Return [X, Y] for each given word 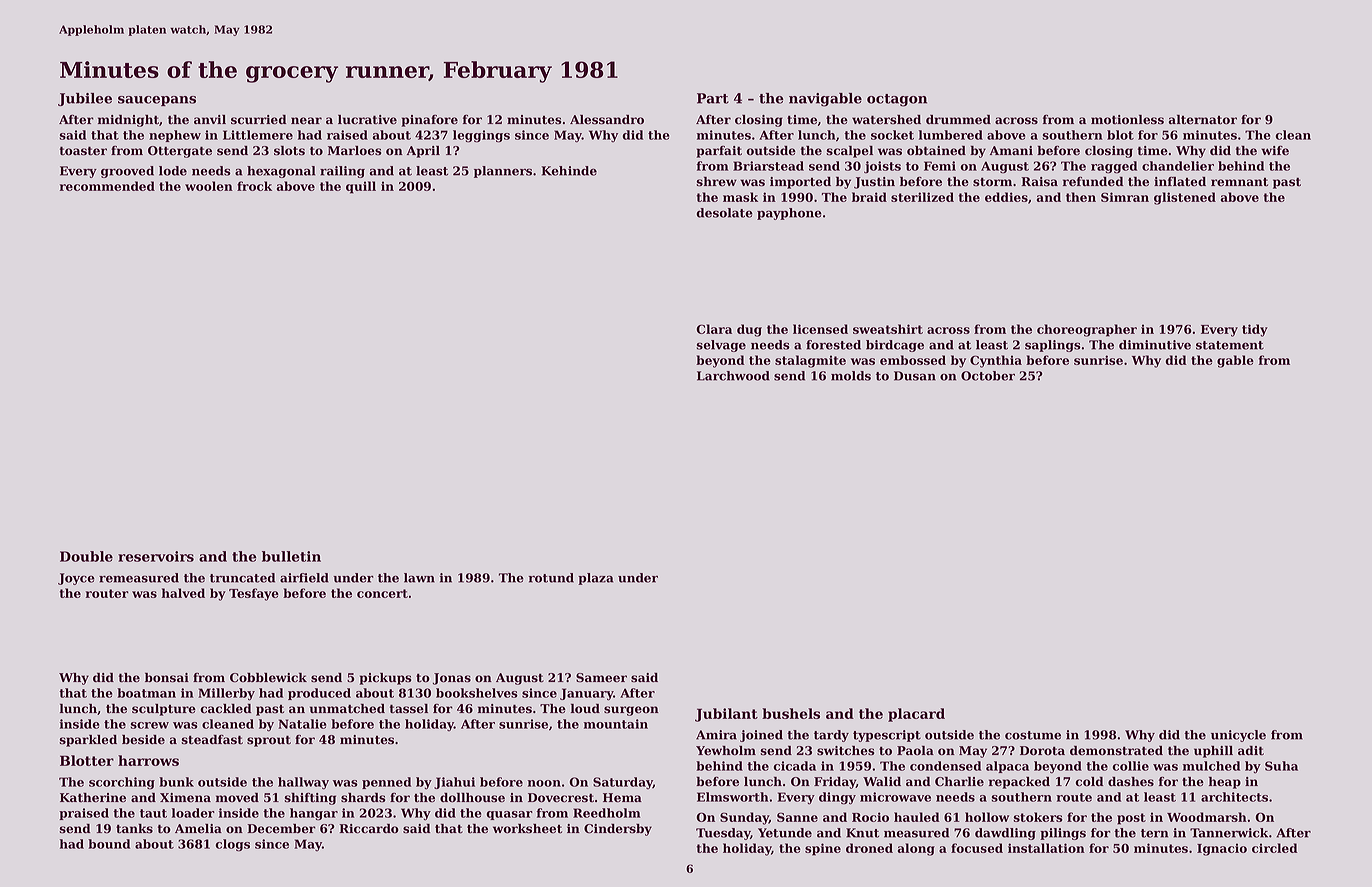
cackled [226, 709]
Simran [1125, 197]
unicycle [1238, 736]
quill [361, 187]
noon [544, 783]
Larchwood [733, 376]
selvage [721, 346]
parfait [719, 152]
